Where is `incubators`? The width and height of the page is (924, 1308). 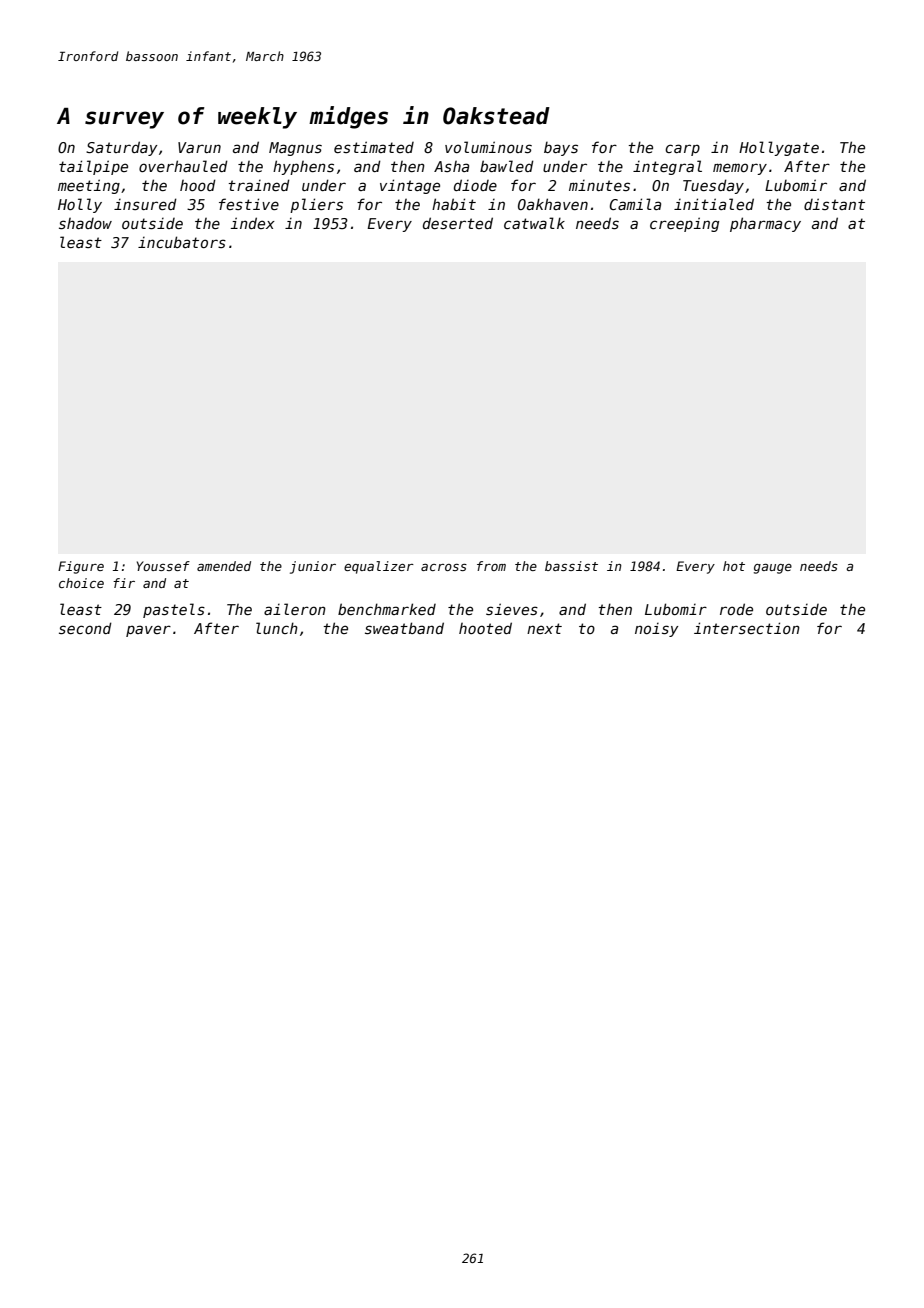 incubators is located at coordinates (182, 242).
